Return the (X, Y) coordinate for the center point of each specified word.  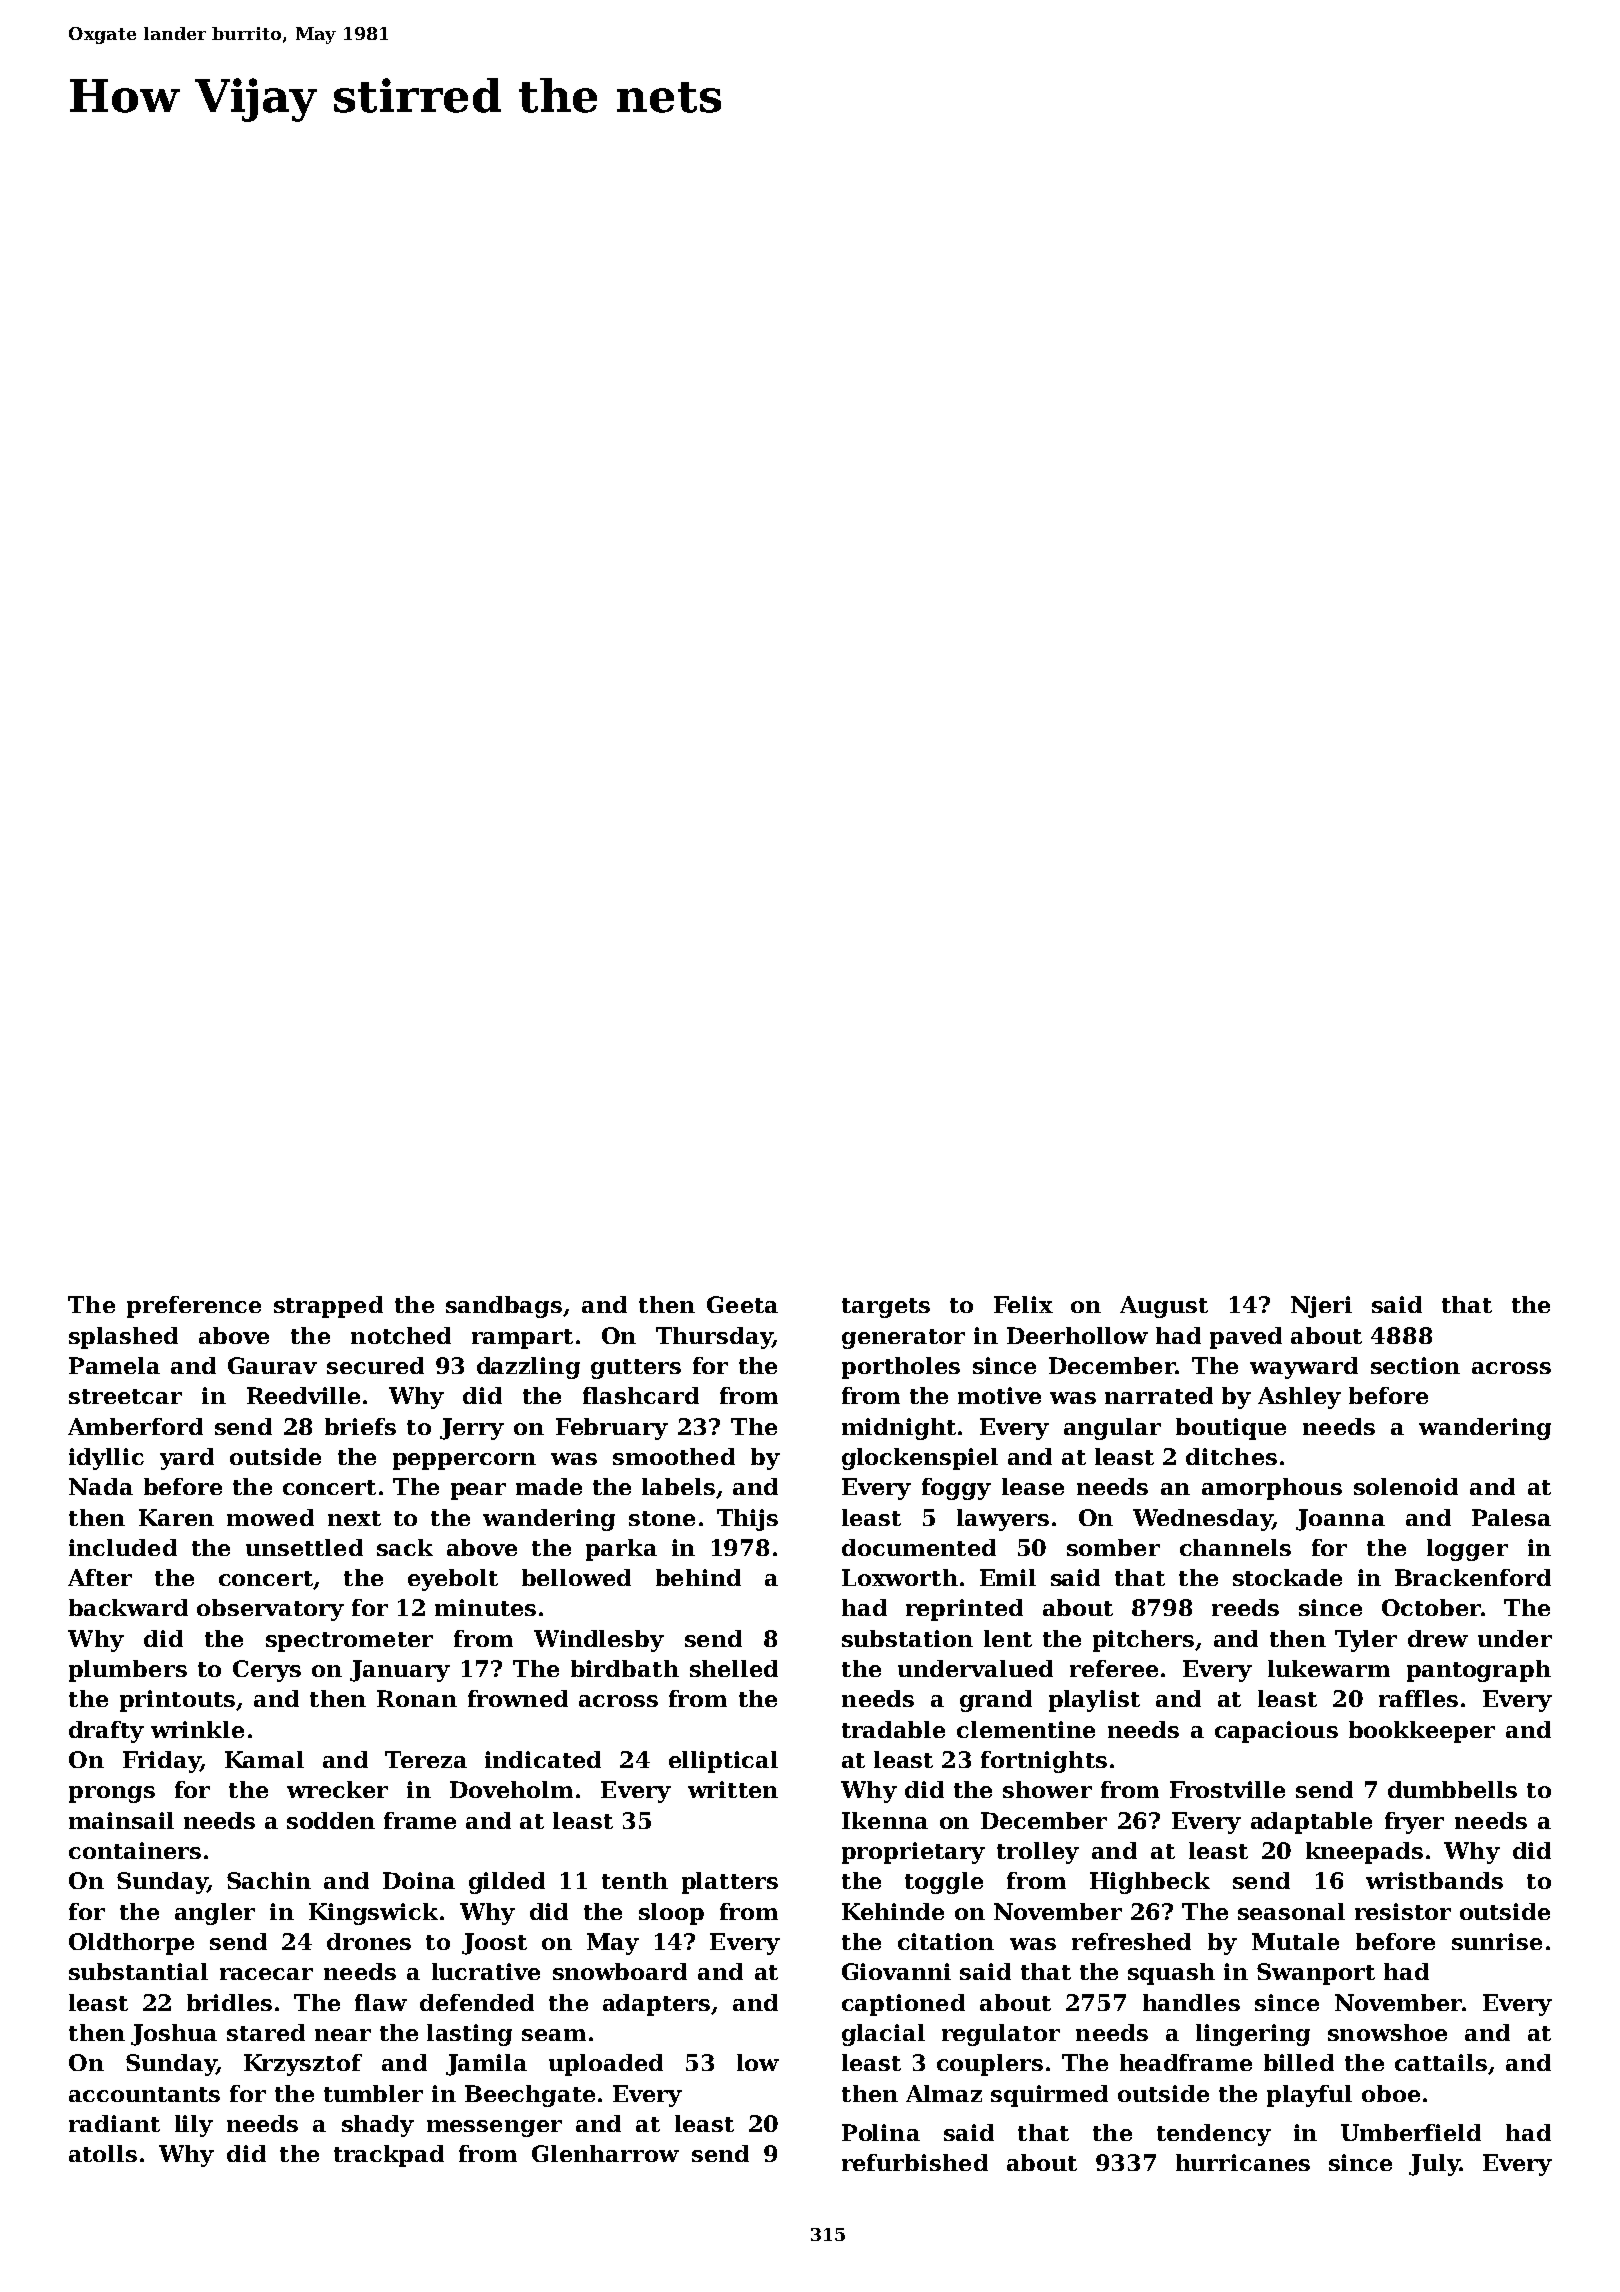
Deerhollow (1077, 1335)
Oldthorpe (131, 1944)
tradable (893, 1729)
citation (946, 1941)
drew (1438, 1638)
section (1415, 1365)
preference (194, 1307)
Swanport (1316, 1974)
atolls (103, 2153)
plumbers (128, 1671)
